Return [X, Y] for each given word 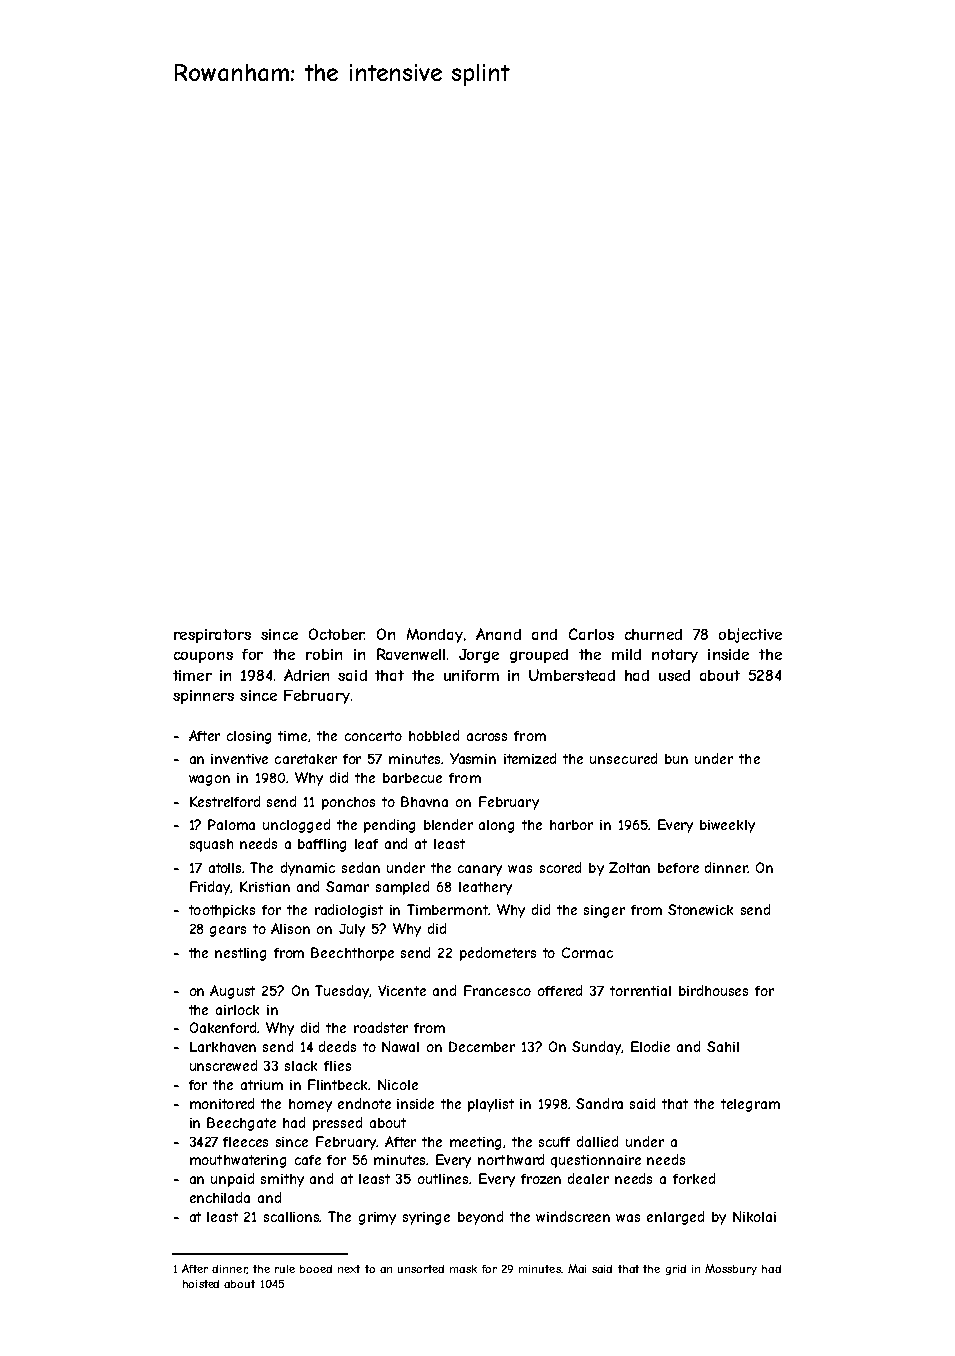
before [678, 868]
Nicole [398, 1084]
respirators [212, 636]
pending [389, 826]
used [674, 675]
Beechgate [241, 1124]
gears [228, 931]
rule [285, 1269]
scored [560, 867]
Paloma [231, 824]
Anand [498, 634]
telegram [750, 1105]
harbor [571, 825]
